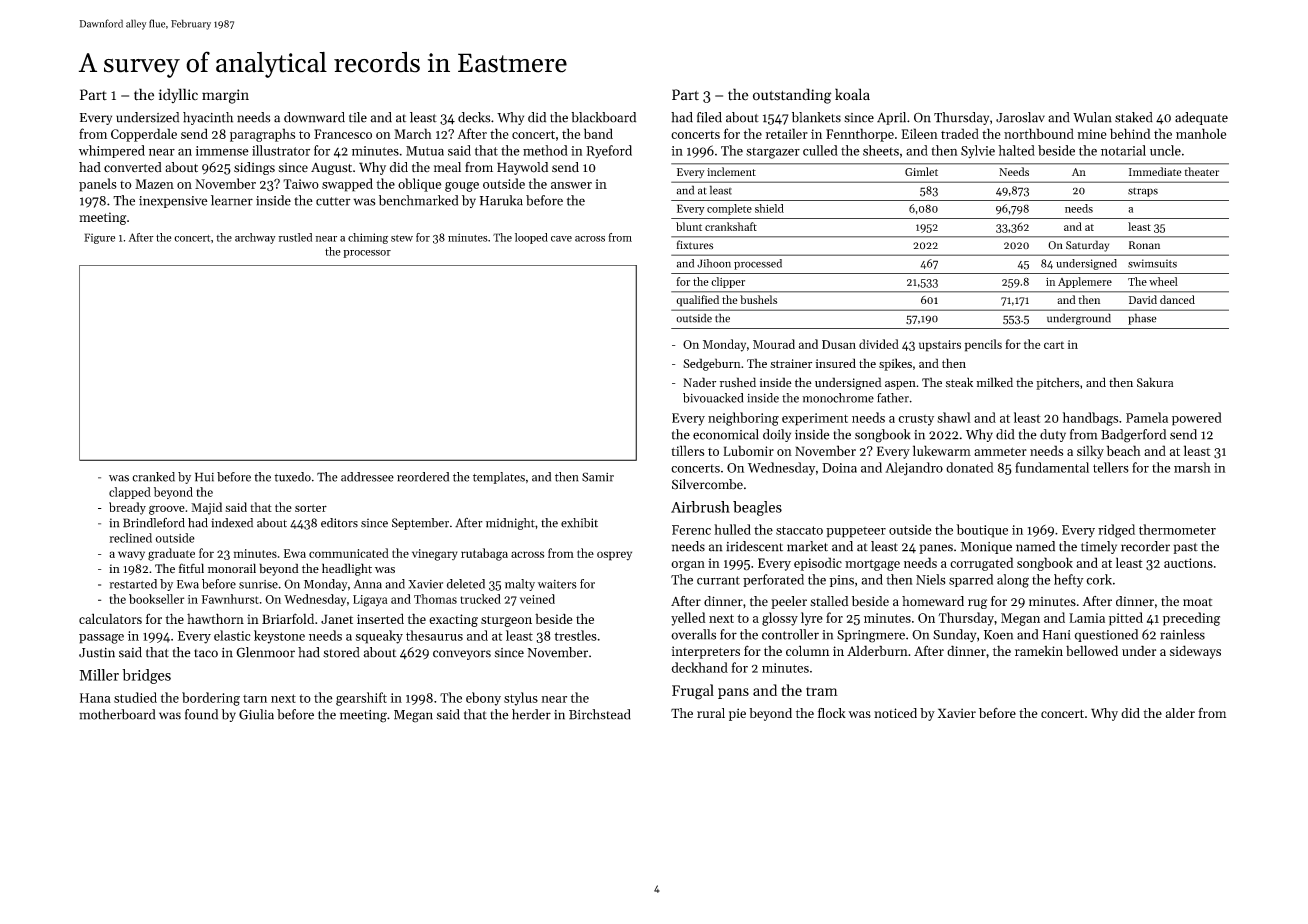 Image resolution: width=1308 pixels, height=924 pixels. Describe the element at coordinates (895, 713) in the screenshot. I see `noticed` at that location.
